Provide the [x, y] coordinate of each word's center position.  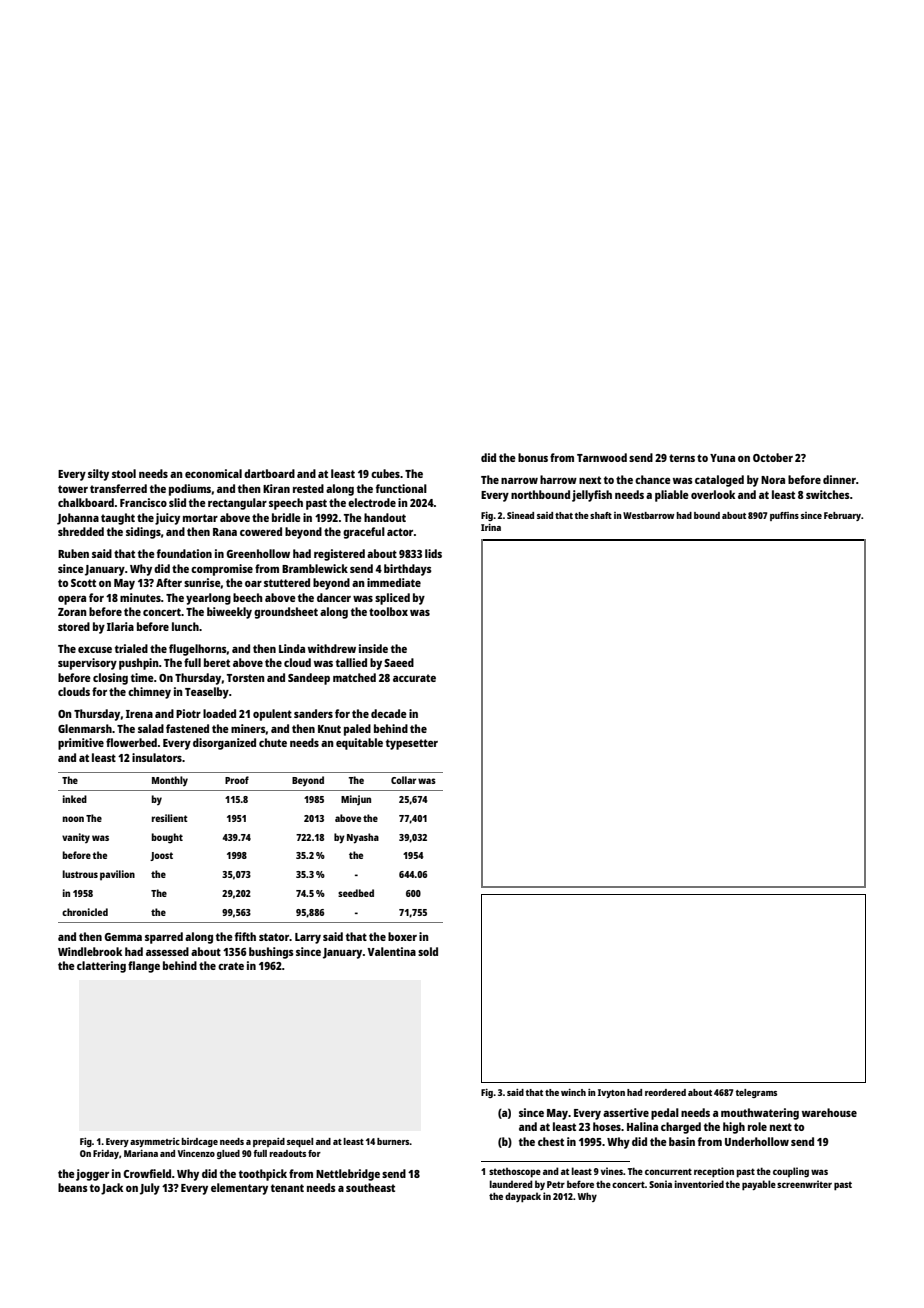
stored [74, 626]
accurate [414, 678]
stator [274, 937]
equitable [359, 744]
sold [428, 951]
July [150, 1189]
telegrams [756, 1093]
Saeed [399, 662]
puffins [784, 516]
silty [98, 475]
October [773, 457]
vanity [76, 838]
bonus [533, 457]
